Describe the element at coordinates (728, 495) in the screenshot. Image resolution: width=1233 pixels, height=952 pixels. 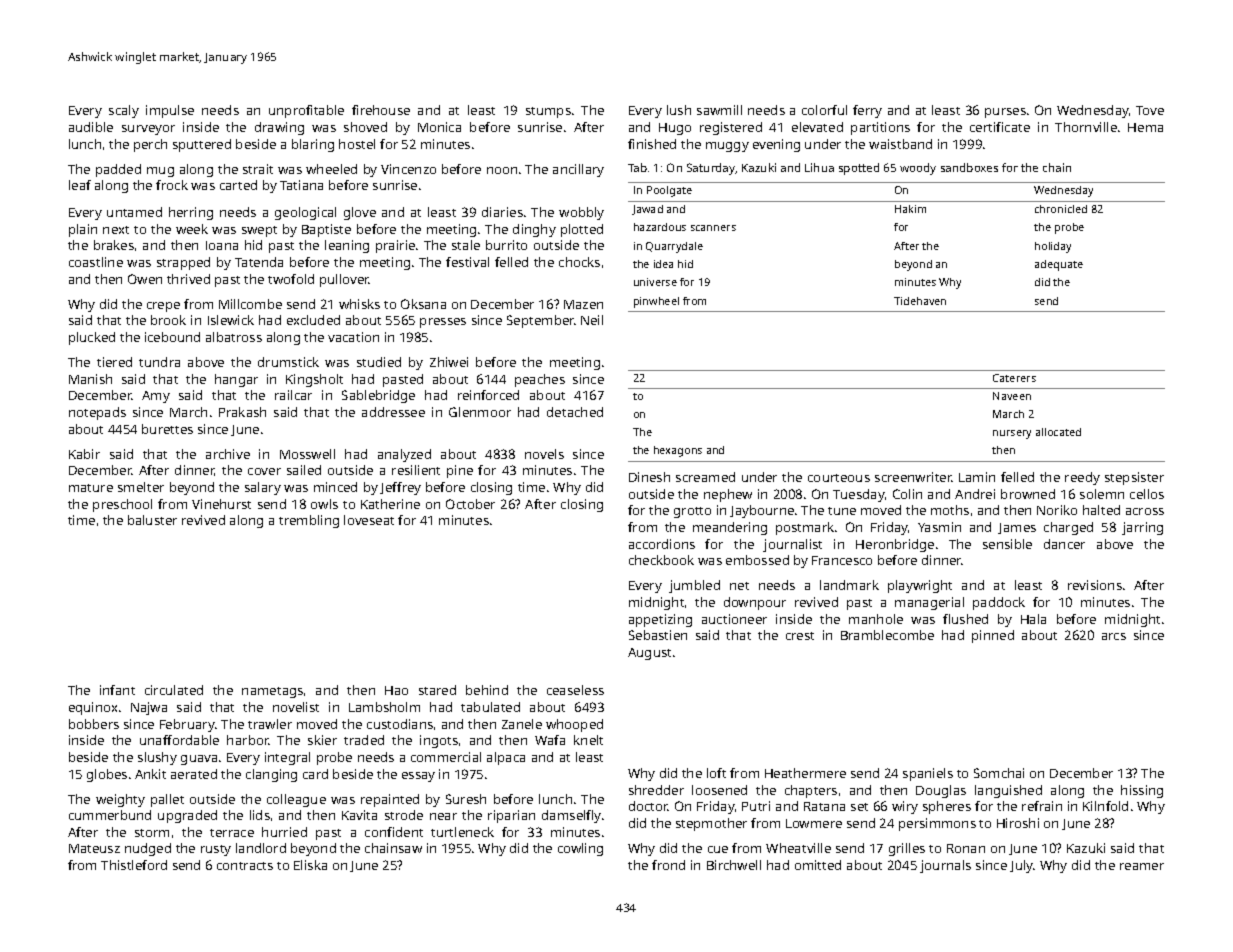
I see `nephew` at that location.
